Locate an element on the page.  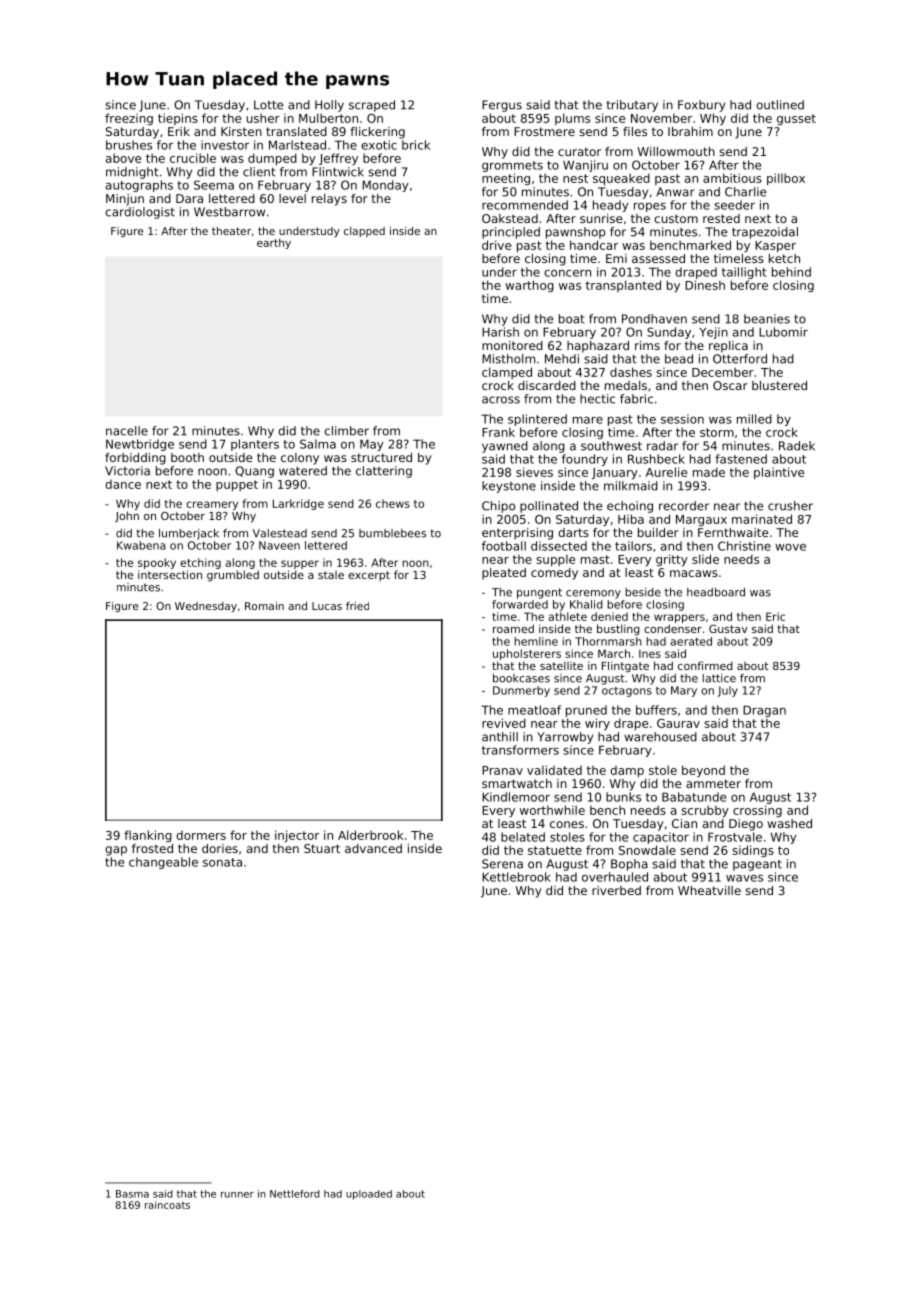
Larkridge is located at coordinates (298, 504).
